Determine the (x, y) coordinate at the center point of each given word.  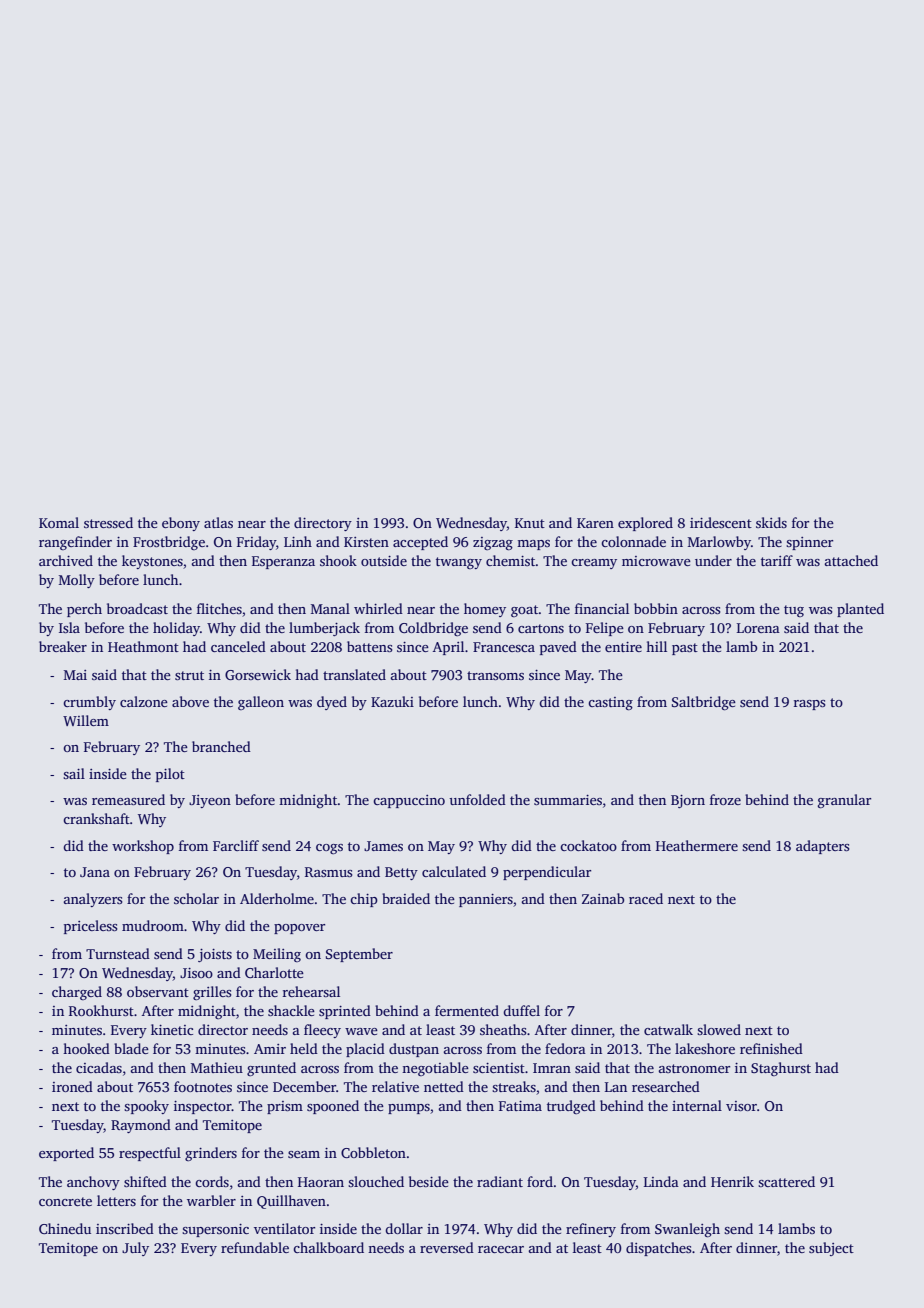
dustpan (414, 1050)
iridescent (721, 522)
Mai (75, 675)
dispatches (658, 1249)
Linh (298, 541)
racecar (501, 1249)
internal (697, 1105)
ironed (72, 1086)
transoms (495, 675)
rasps (809, 705)
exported (66, 1154)
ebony (181, 524)
